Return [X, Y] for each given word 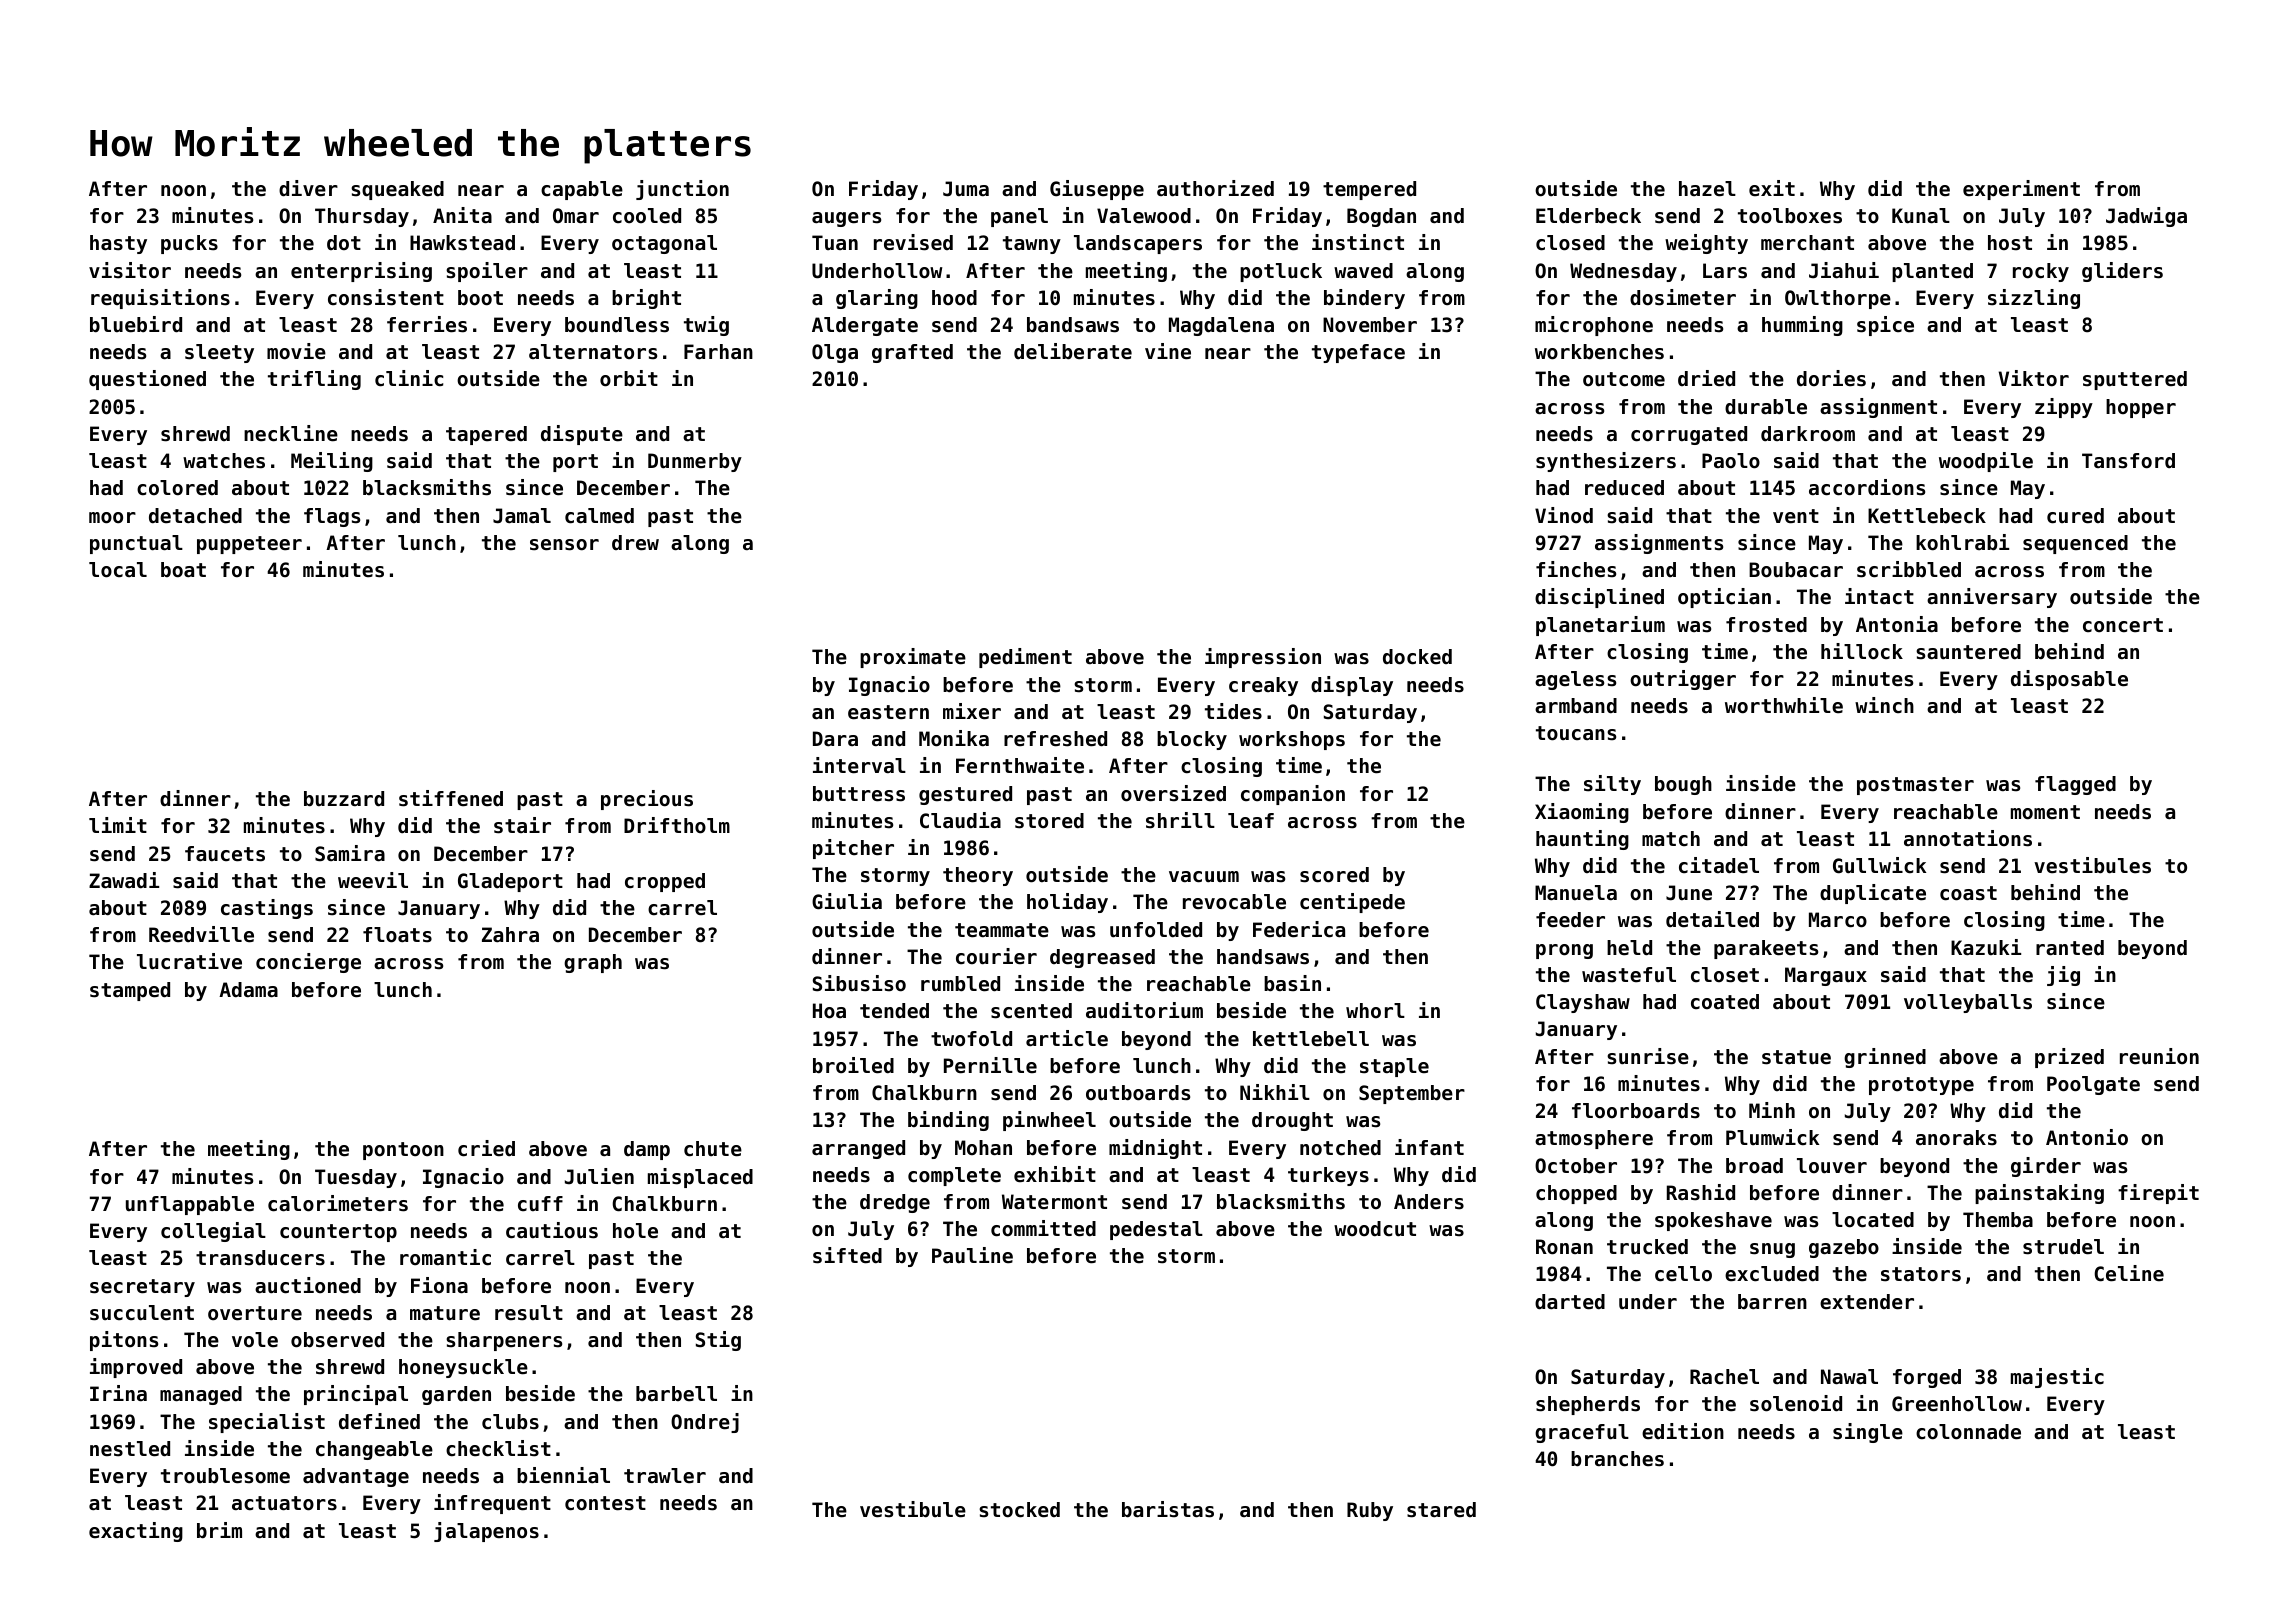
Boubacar [1796, 570]
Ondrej [705, 1423]
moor [112, 518]
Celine [2129, 1273]
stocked [1019, 1510]
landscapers [1138, 244]
